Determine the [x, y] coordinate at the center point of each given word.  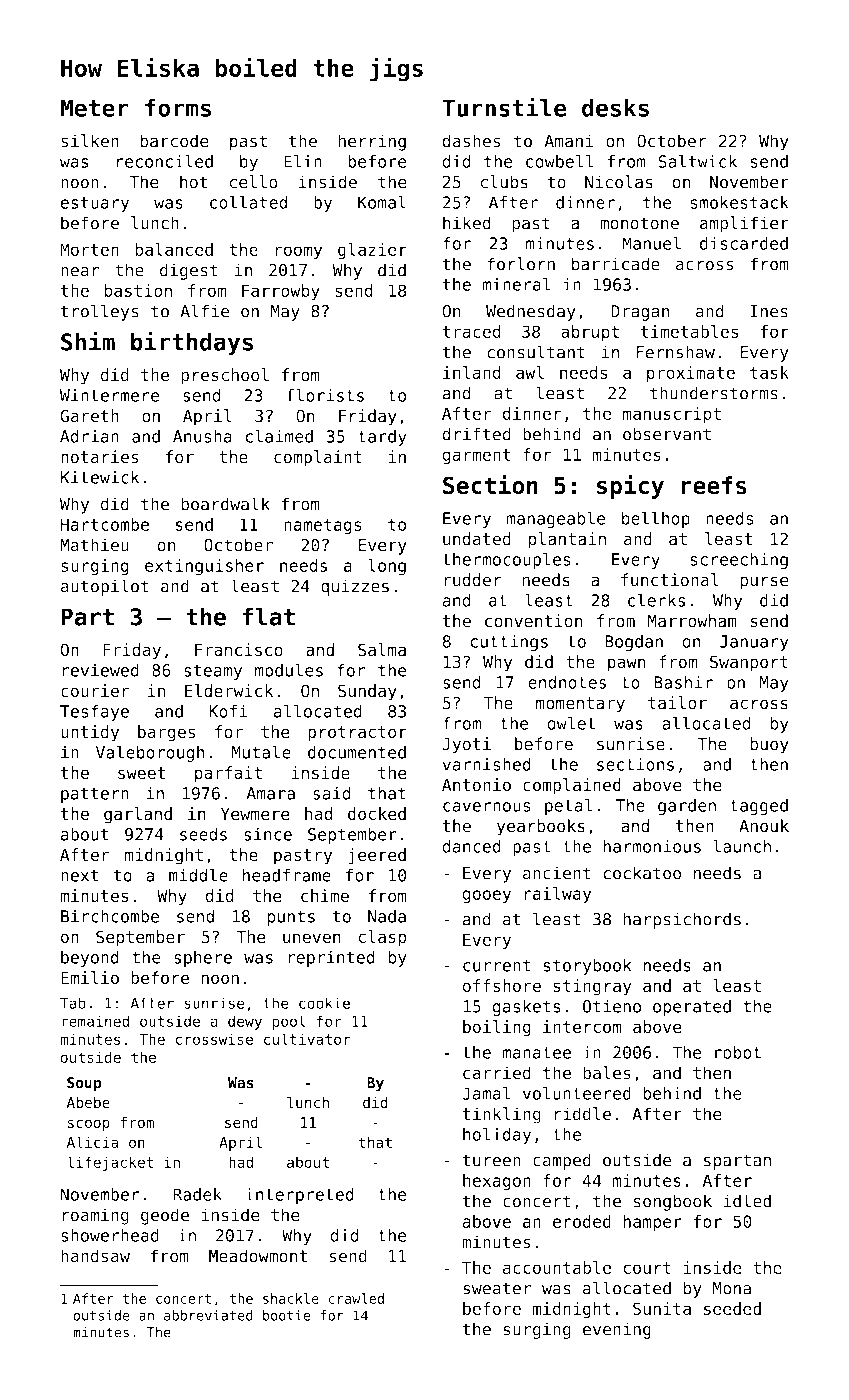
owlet [571, 723]
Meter [94, 108]
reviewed [100, 670]
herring [372, 142]
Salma [382, 650]
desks [615, 107]
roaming [95, 1216]
